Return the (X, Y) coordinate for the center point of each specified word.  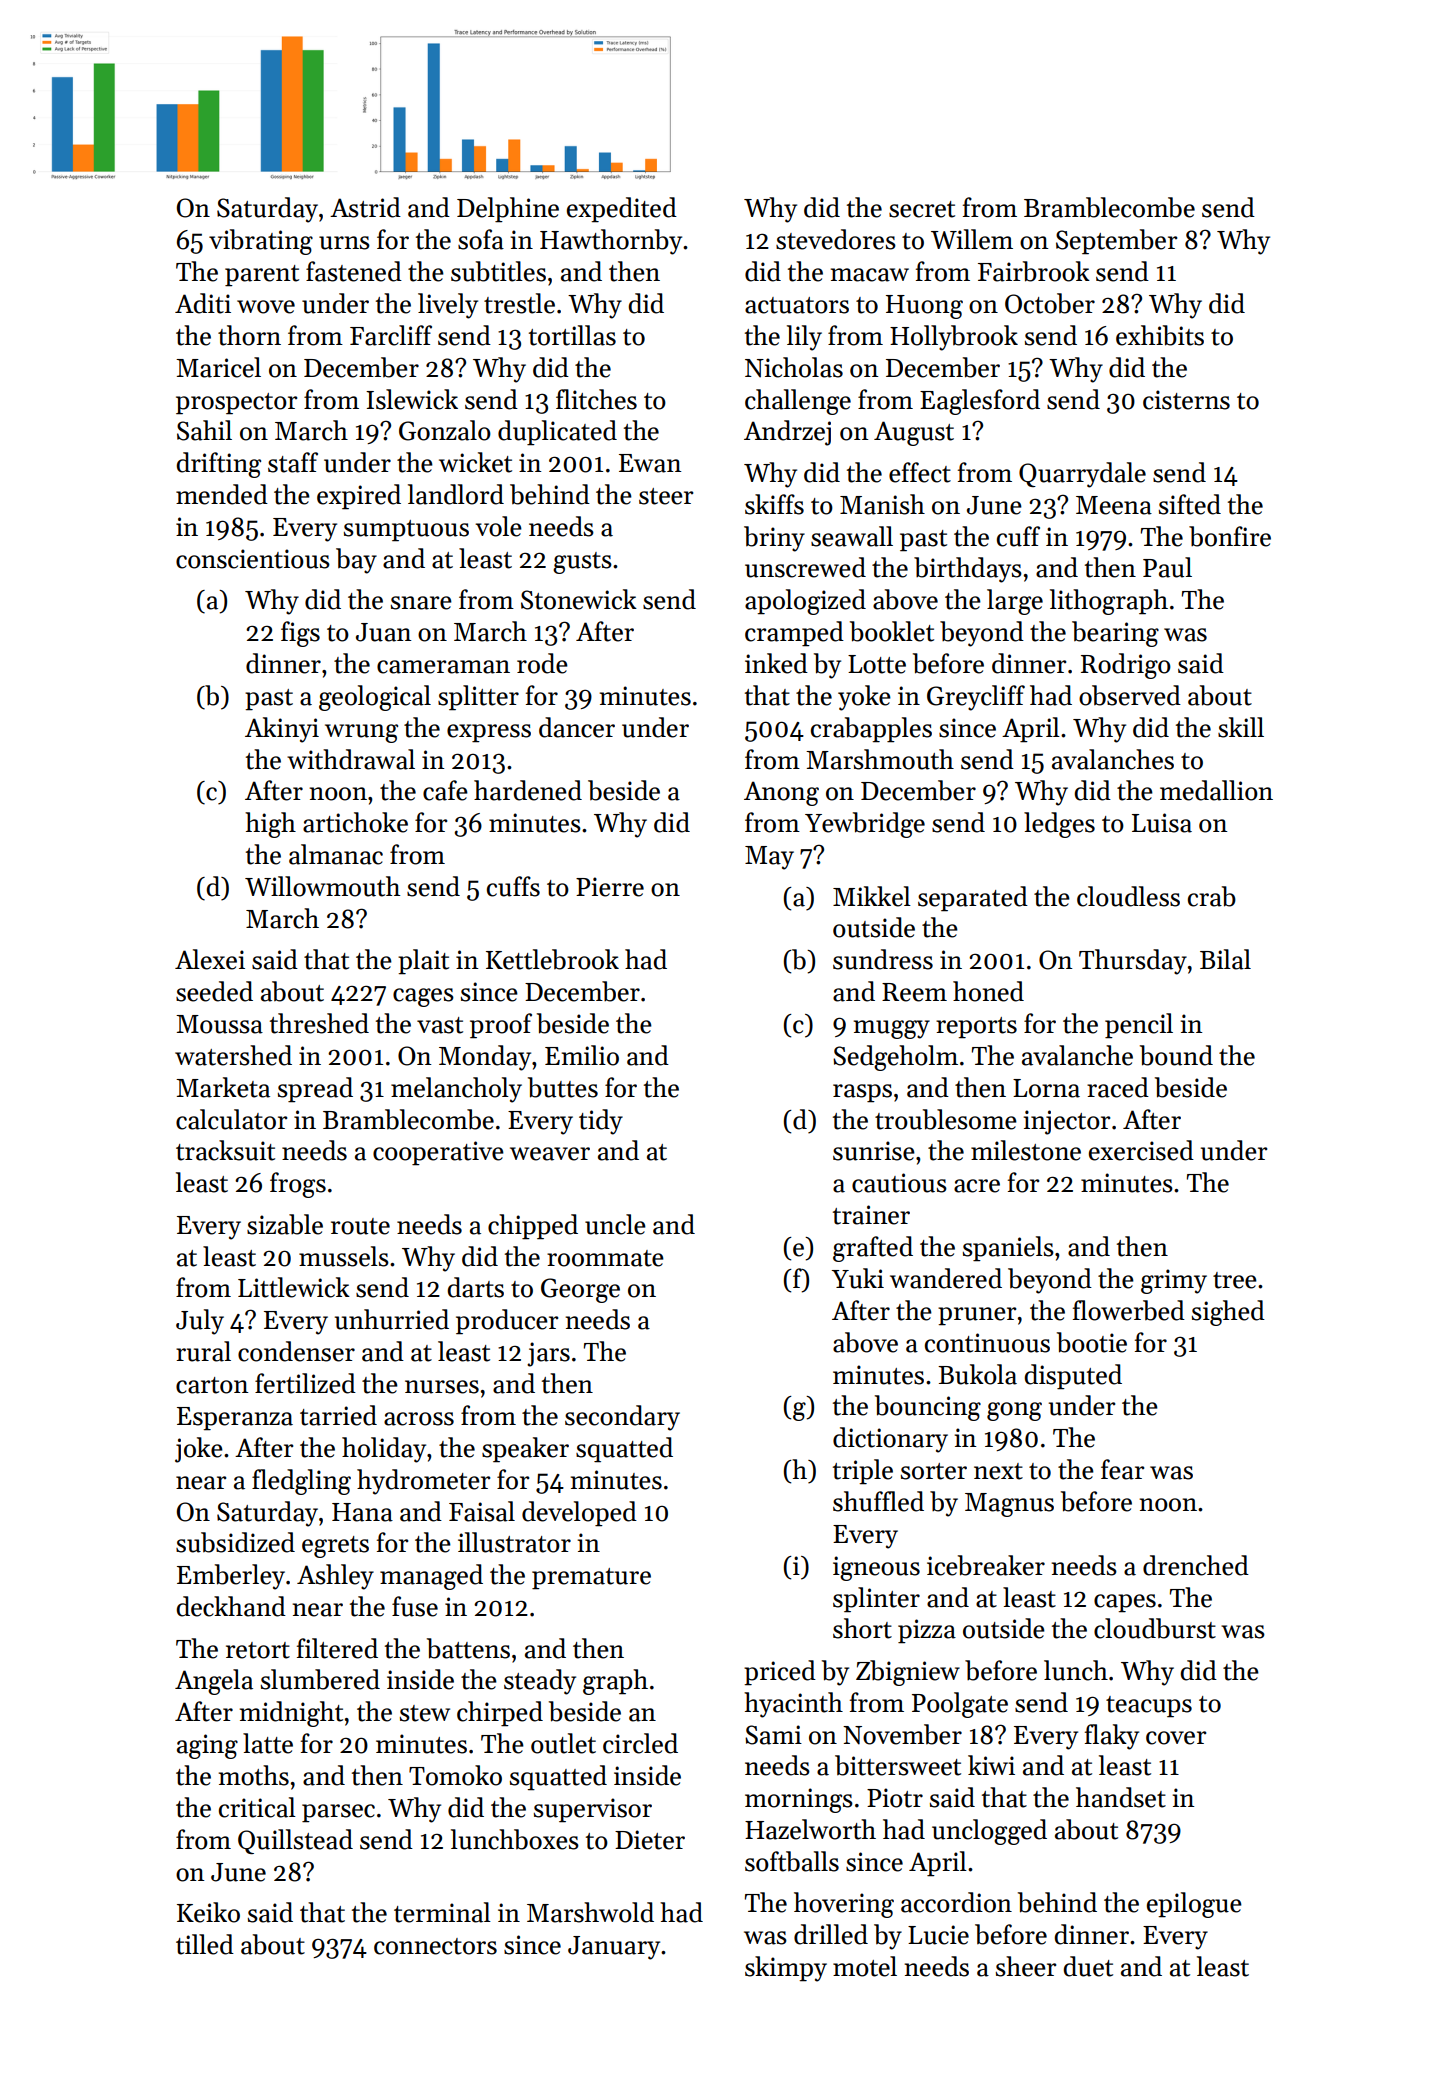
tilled (205, 1944)
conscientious (253, 559)
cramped (794, 634)
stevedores (836, 239)
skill (1241, 727)
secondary (622, 1418)
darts (476, 1287)
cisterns (1186, 400)
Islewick (412, 399)
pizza (927, 1631)
